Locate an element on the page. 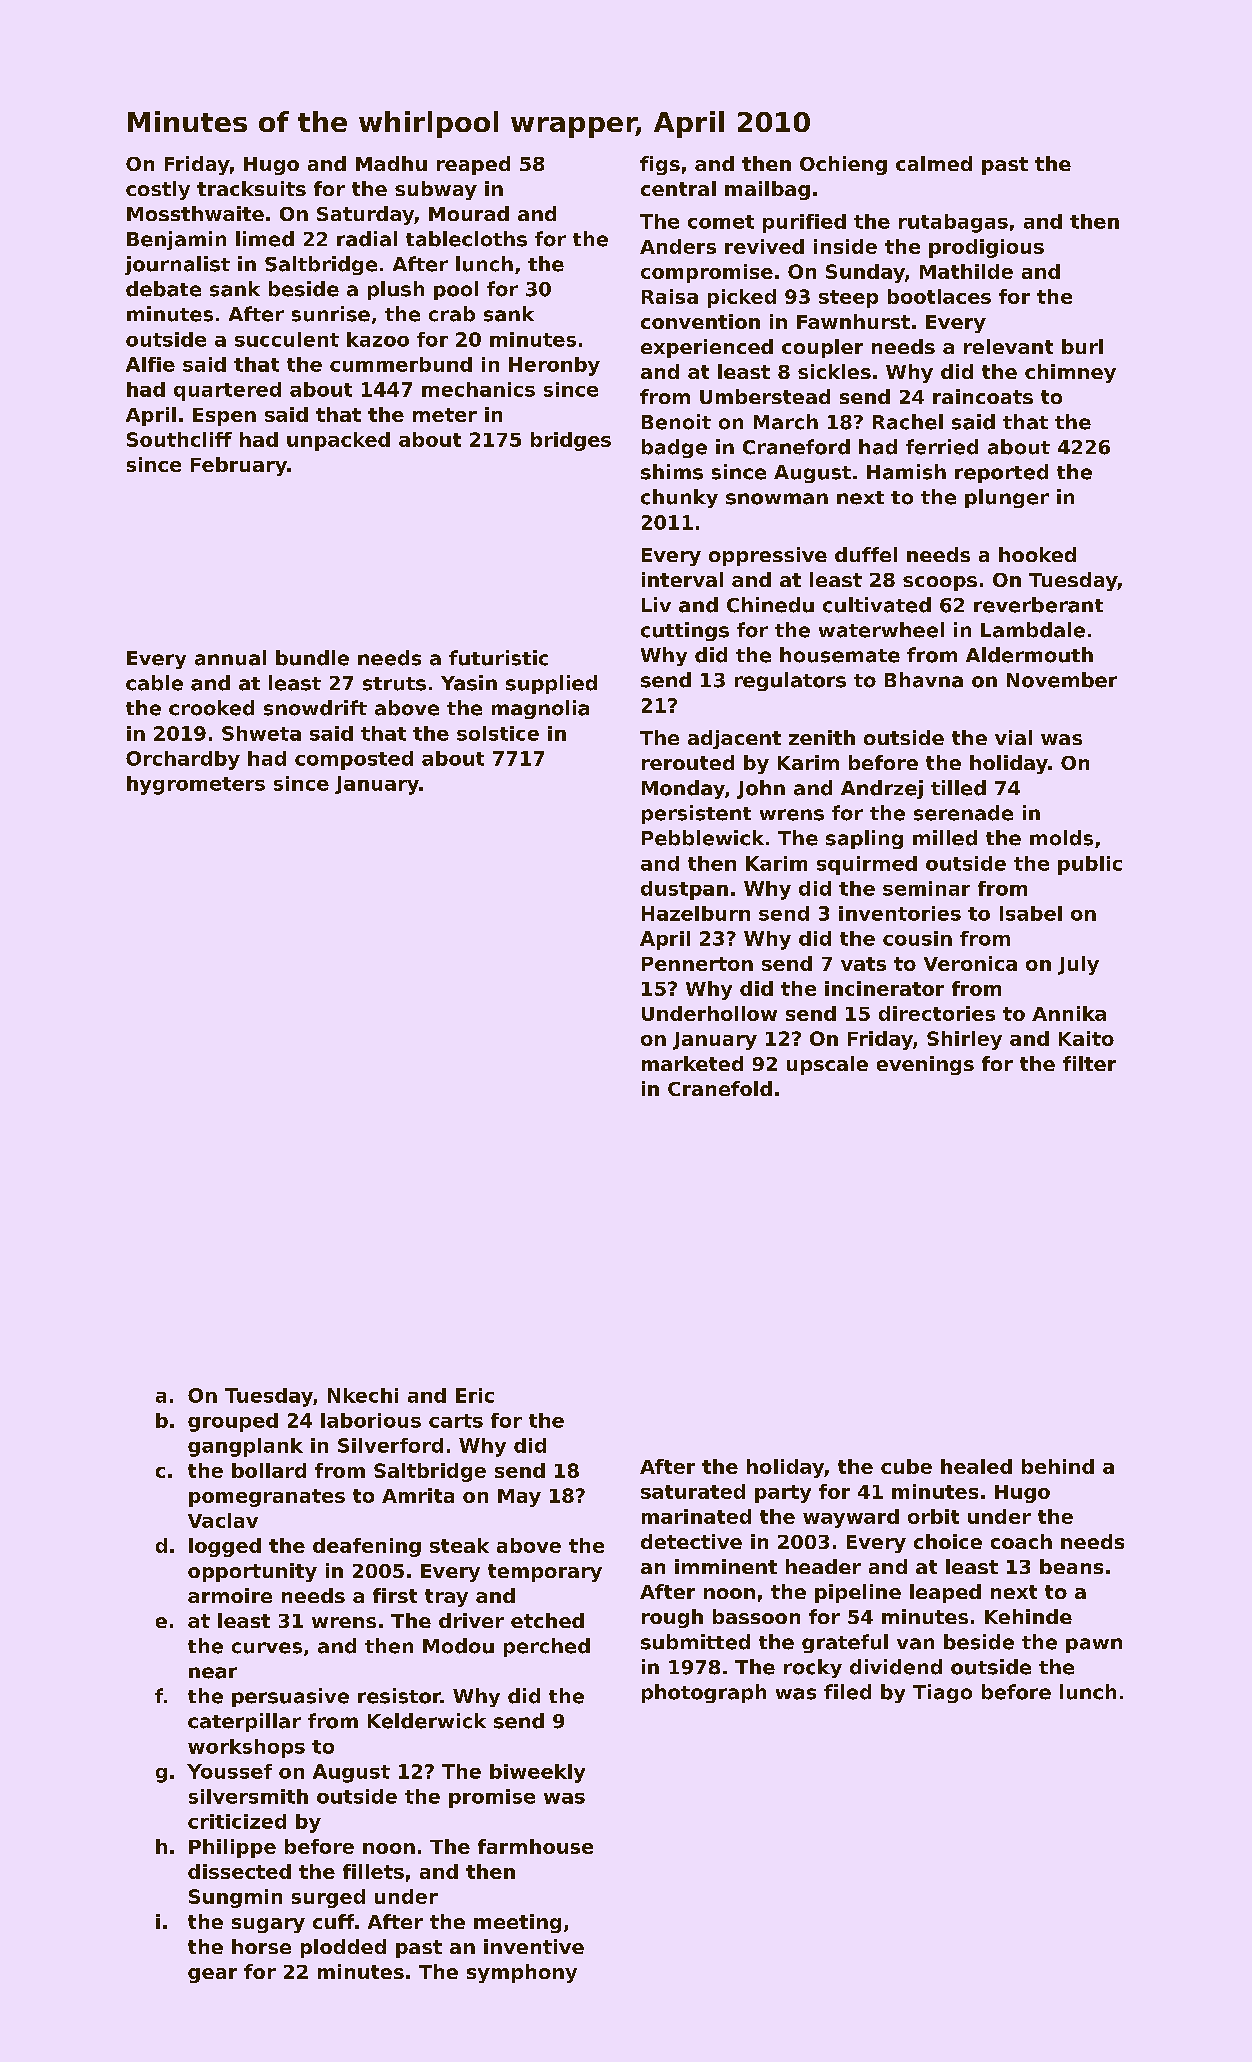  prodigious is located at coordinates (986, 248).
